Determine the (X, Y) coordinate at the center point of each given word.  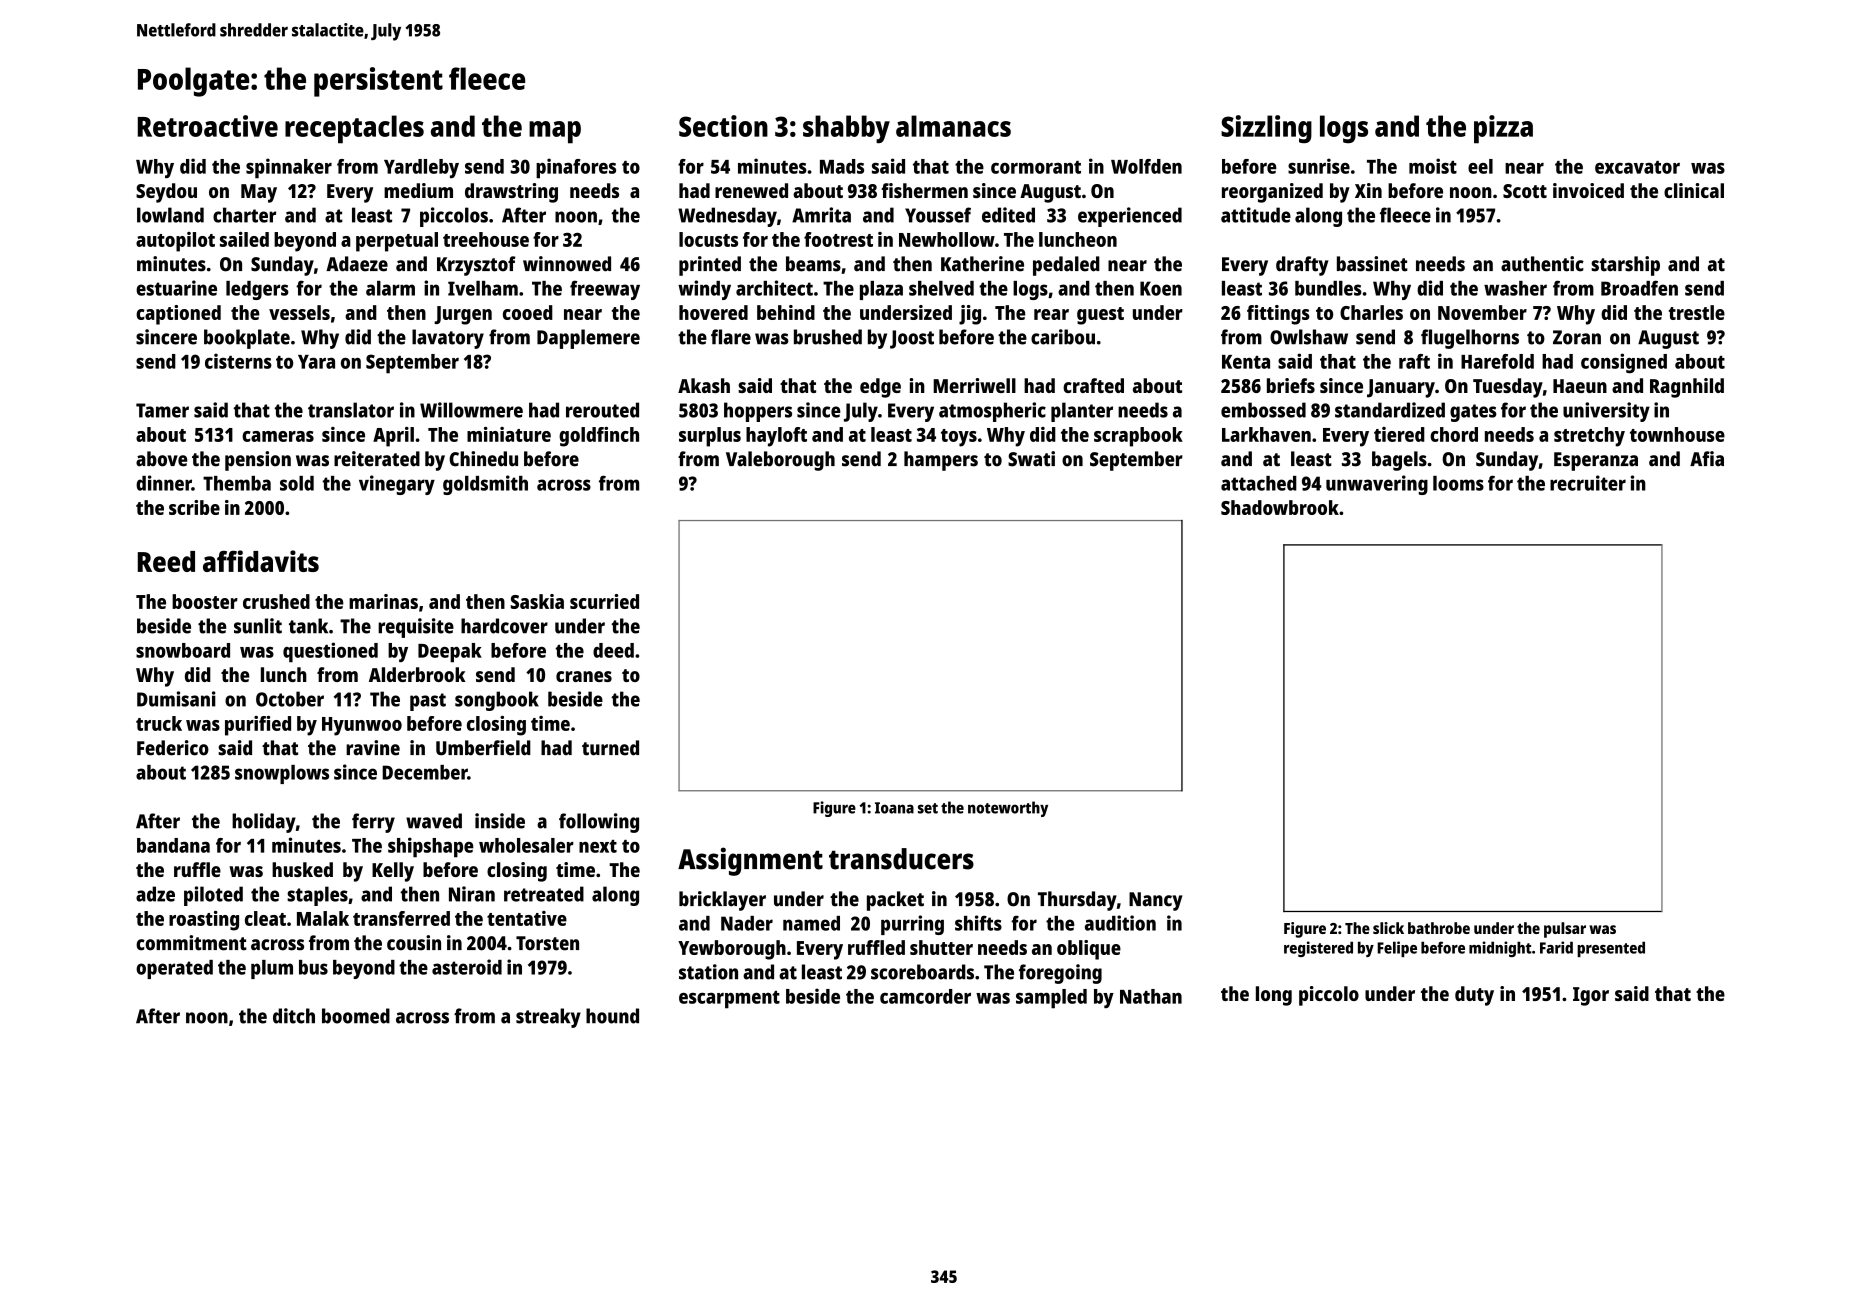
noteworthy (1008, 809)
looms (1458, 483)
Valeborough (780, 461)
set (928, 808)
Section (723, 126)
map (555, 132)
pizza (1503, 129)
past (428, 702)
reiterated (377, 459)
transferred (401, 918)
